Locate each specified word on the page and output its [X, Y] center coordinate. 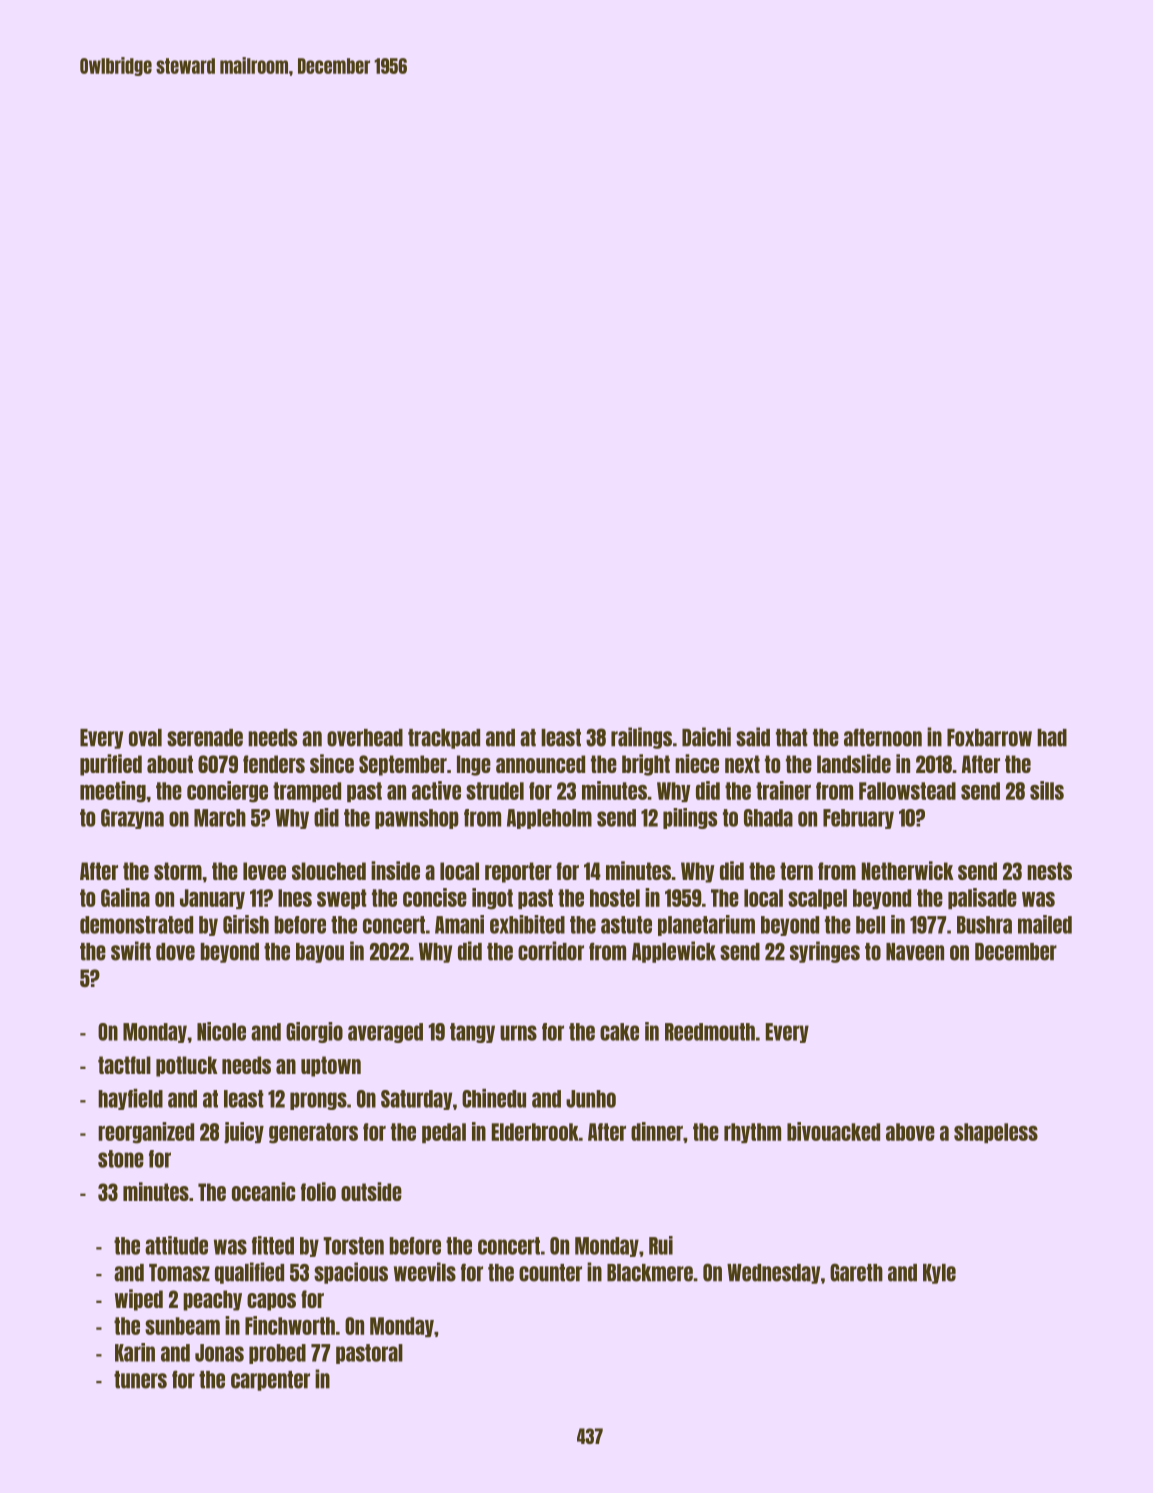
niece [697, 763]
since [332, 763]
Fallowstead [907, 791]
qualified [249, 1273]
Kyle [939, 1274]
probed [277, 1354]
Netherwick [908, 870]
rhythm [752, 1133]
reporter [518, 872]
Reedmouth [710, 1032]
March [220, 818]
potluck [187, 1066]
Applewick [674, 952]
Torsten [353, 1246]
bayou [320, 953]
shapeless [996, 1133]
